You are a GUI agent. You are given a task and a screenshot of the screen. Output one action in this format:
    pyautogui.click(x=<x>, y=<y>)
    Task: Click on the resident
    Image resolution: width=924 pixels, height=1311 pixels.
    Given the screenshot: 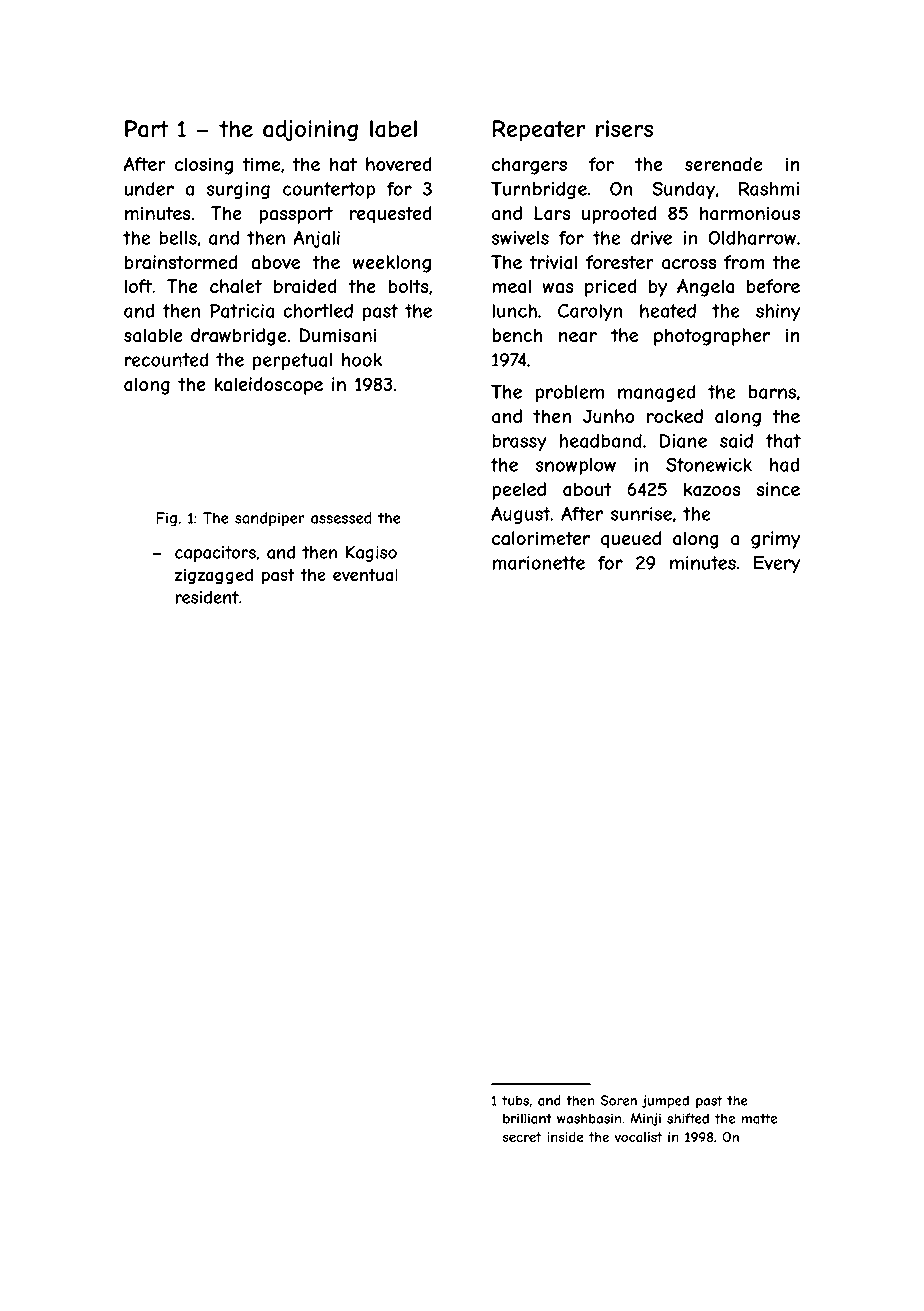 What is the action you would take?
    pyautogui.click(x=207, y=597)
